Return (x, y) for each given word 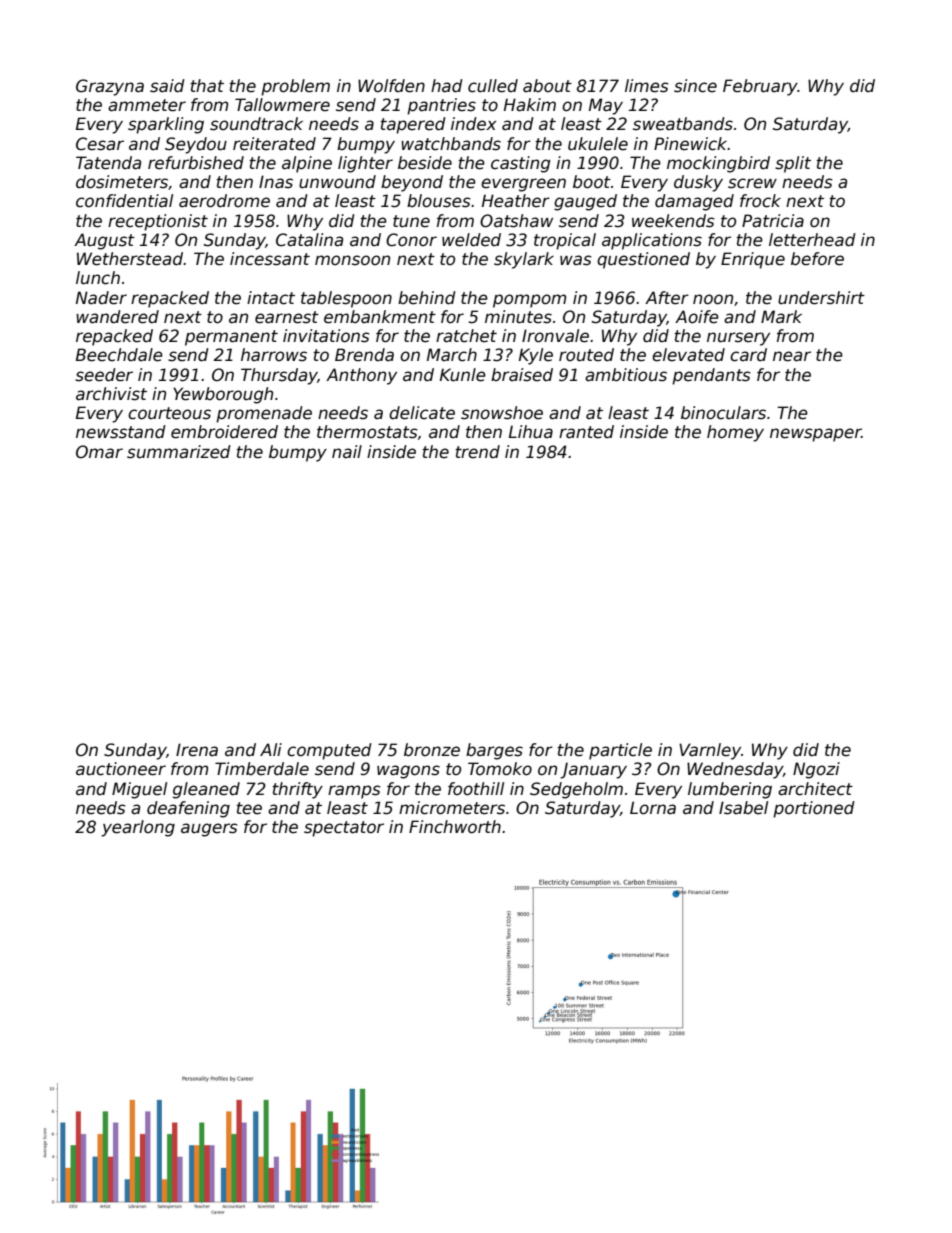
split (793, 164)
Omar (99, 452)
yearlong (138, 828)
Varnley (710, 751)
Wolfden (391, 86)
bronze (432, 750)
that (207, 85)
